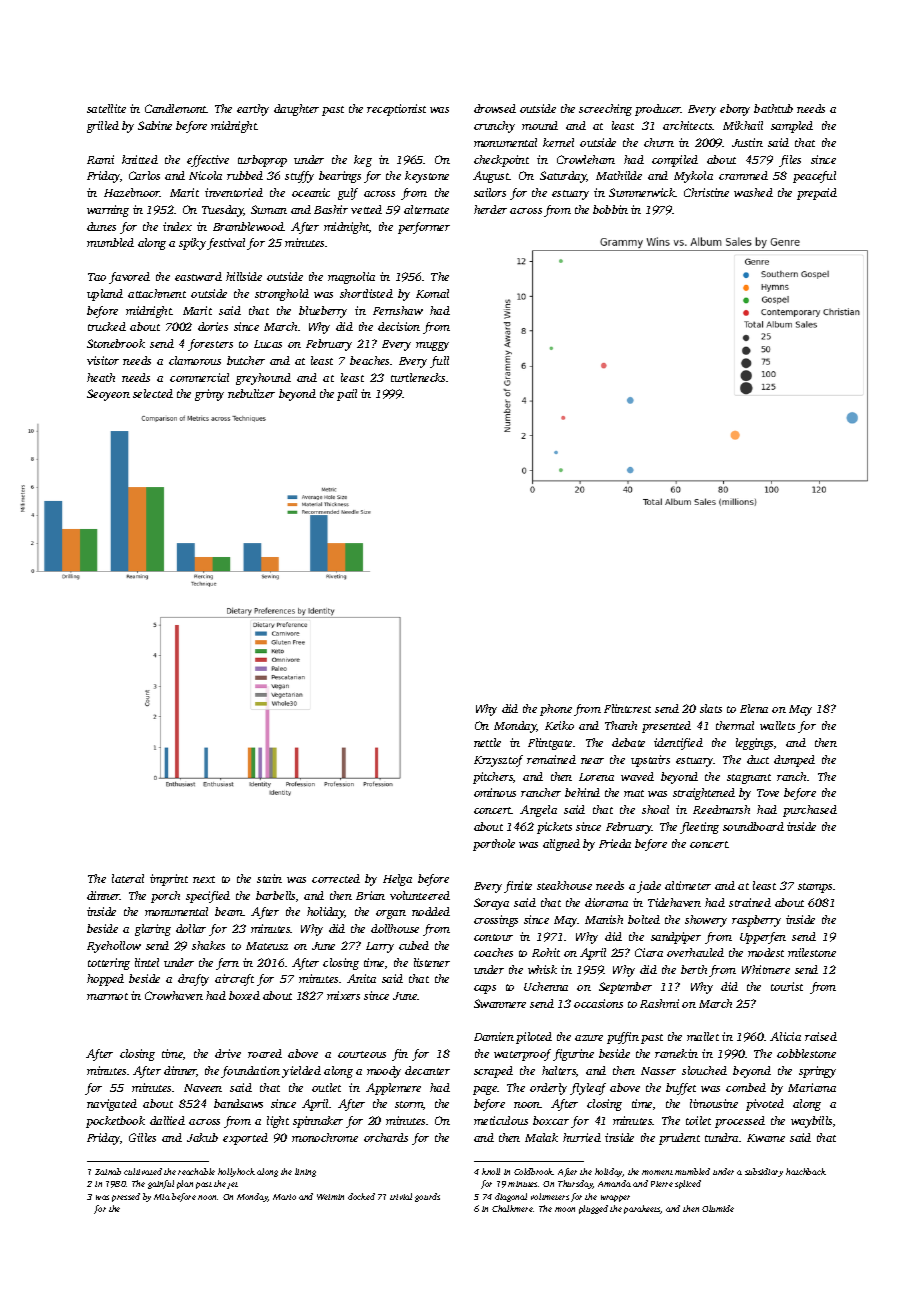  Describe the element at coordinates (642, 1209) in the screenshot. I see `parakeets` at that location.
